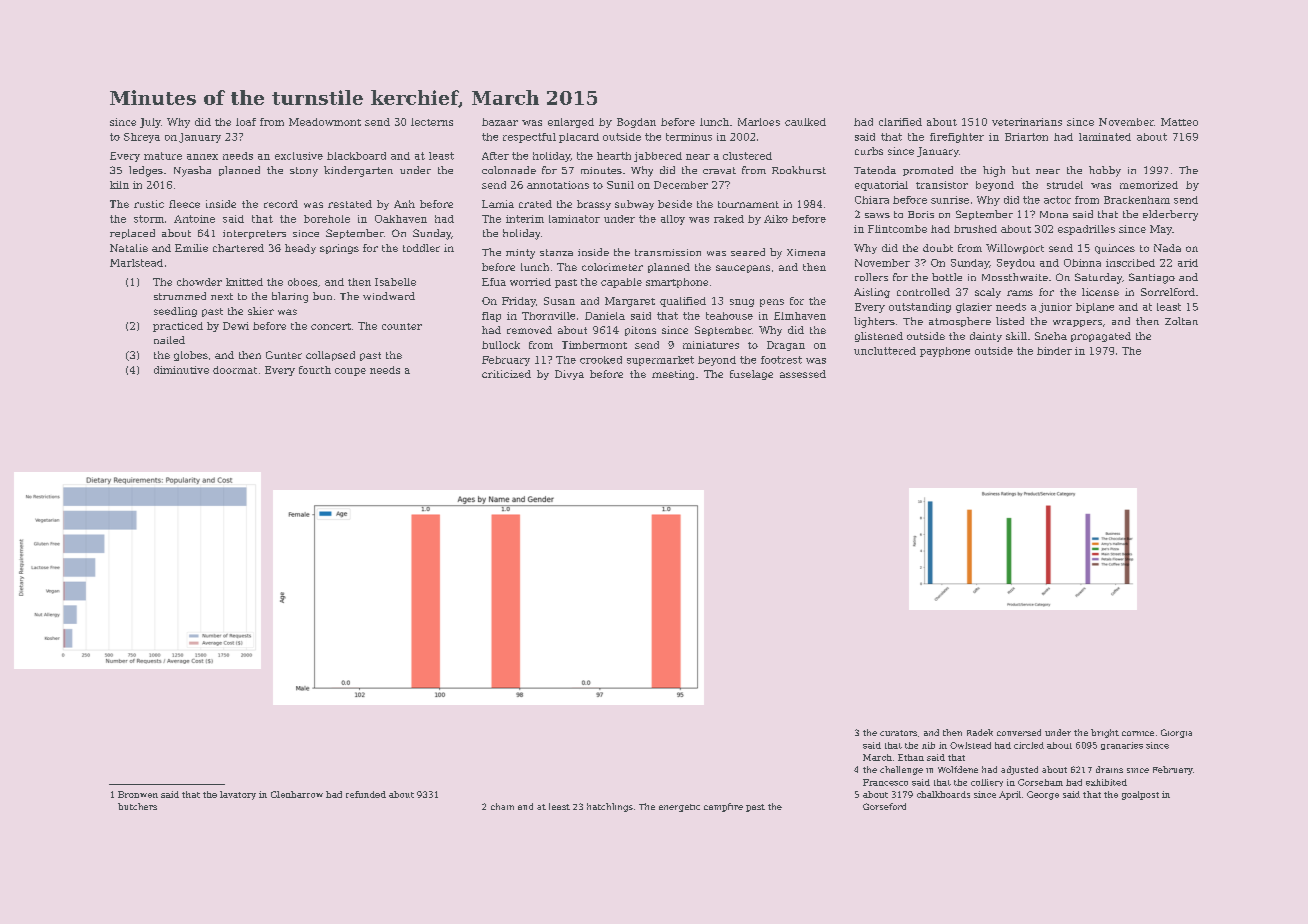 Image resolution: width=1308 pixels, height=924 pixels. I want to click on lavatory, so click(238, 795).
